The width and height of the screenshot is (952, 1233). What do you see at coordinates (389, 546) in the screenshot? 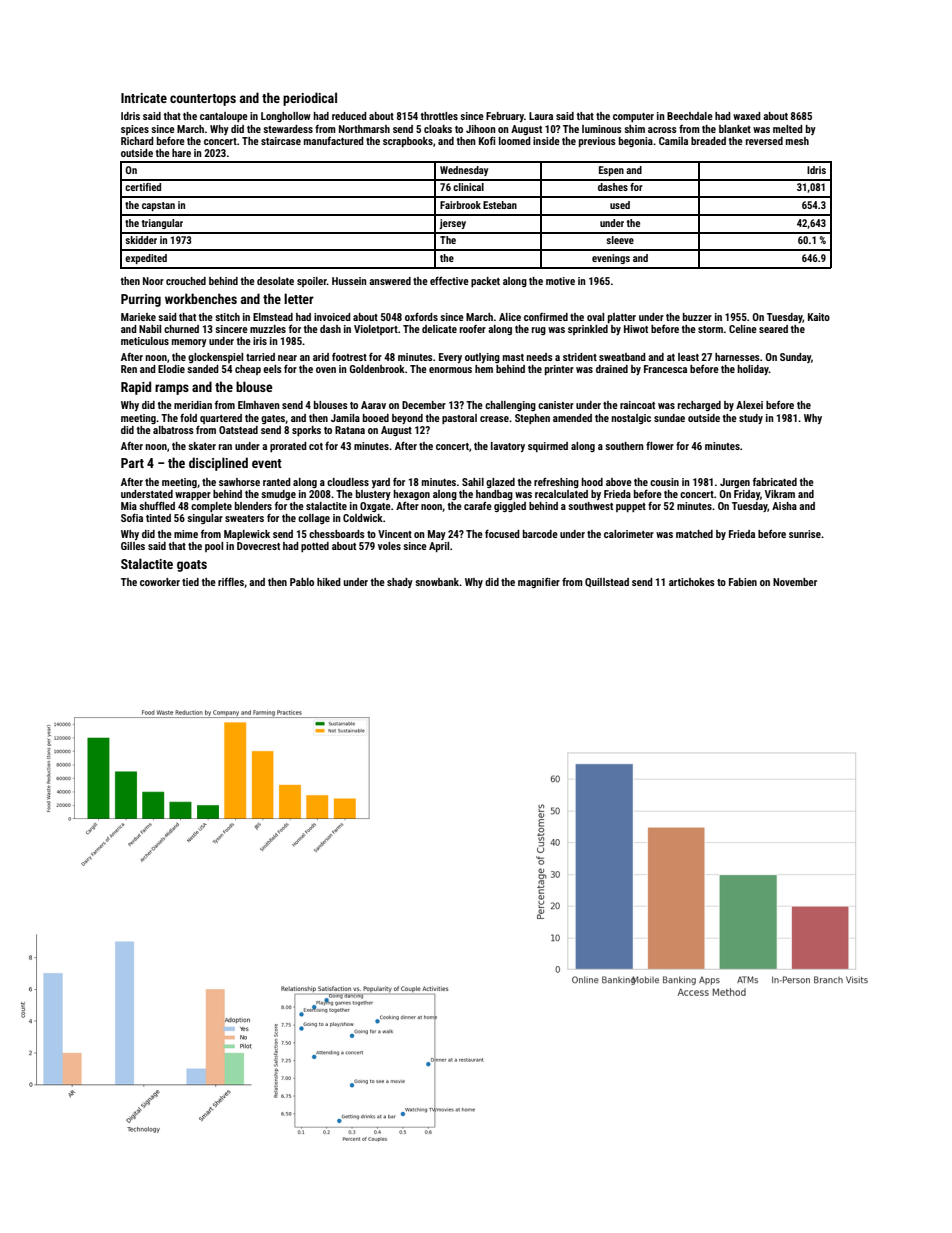
I see `voles` at bounding box center [389, 546].
